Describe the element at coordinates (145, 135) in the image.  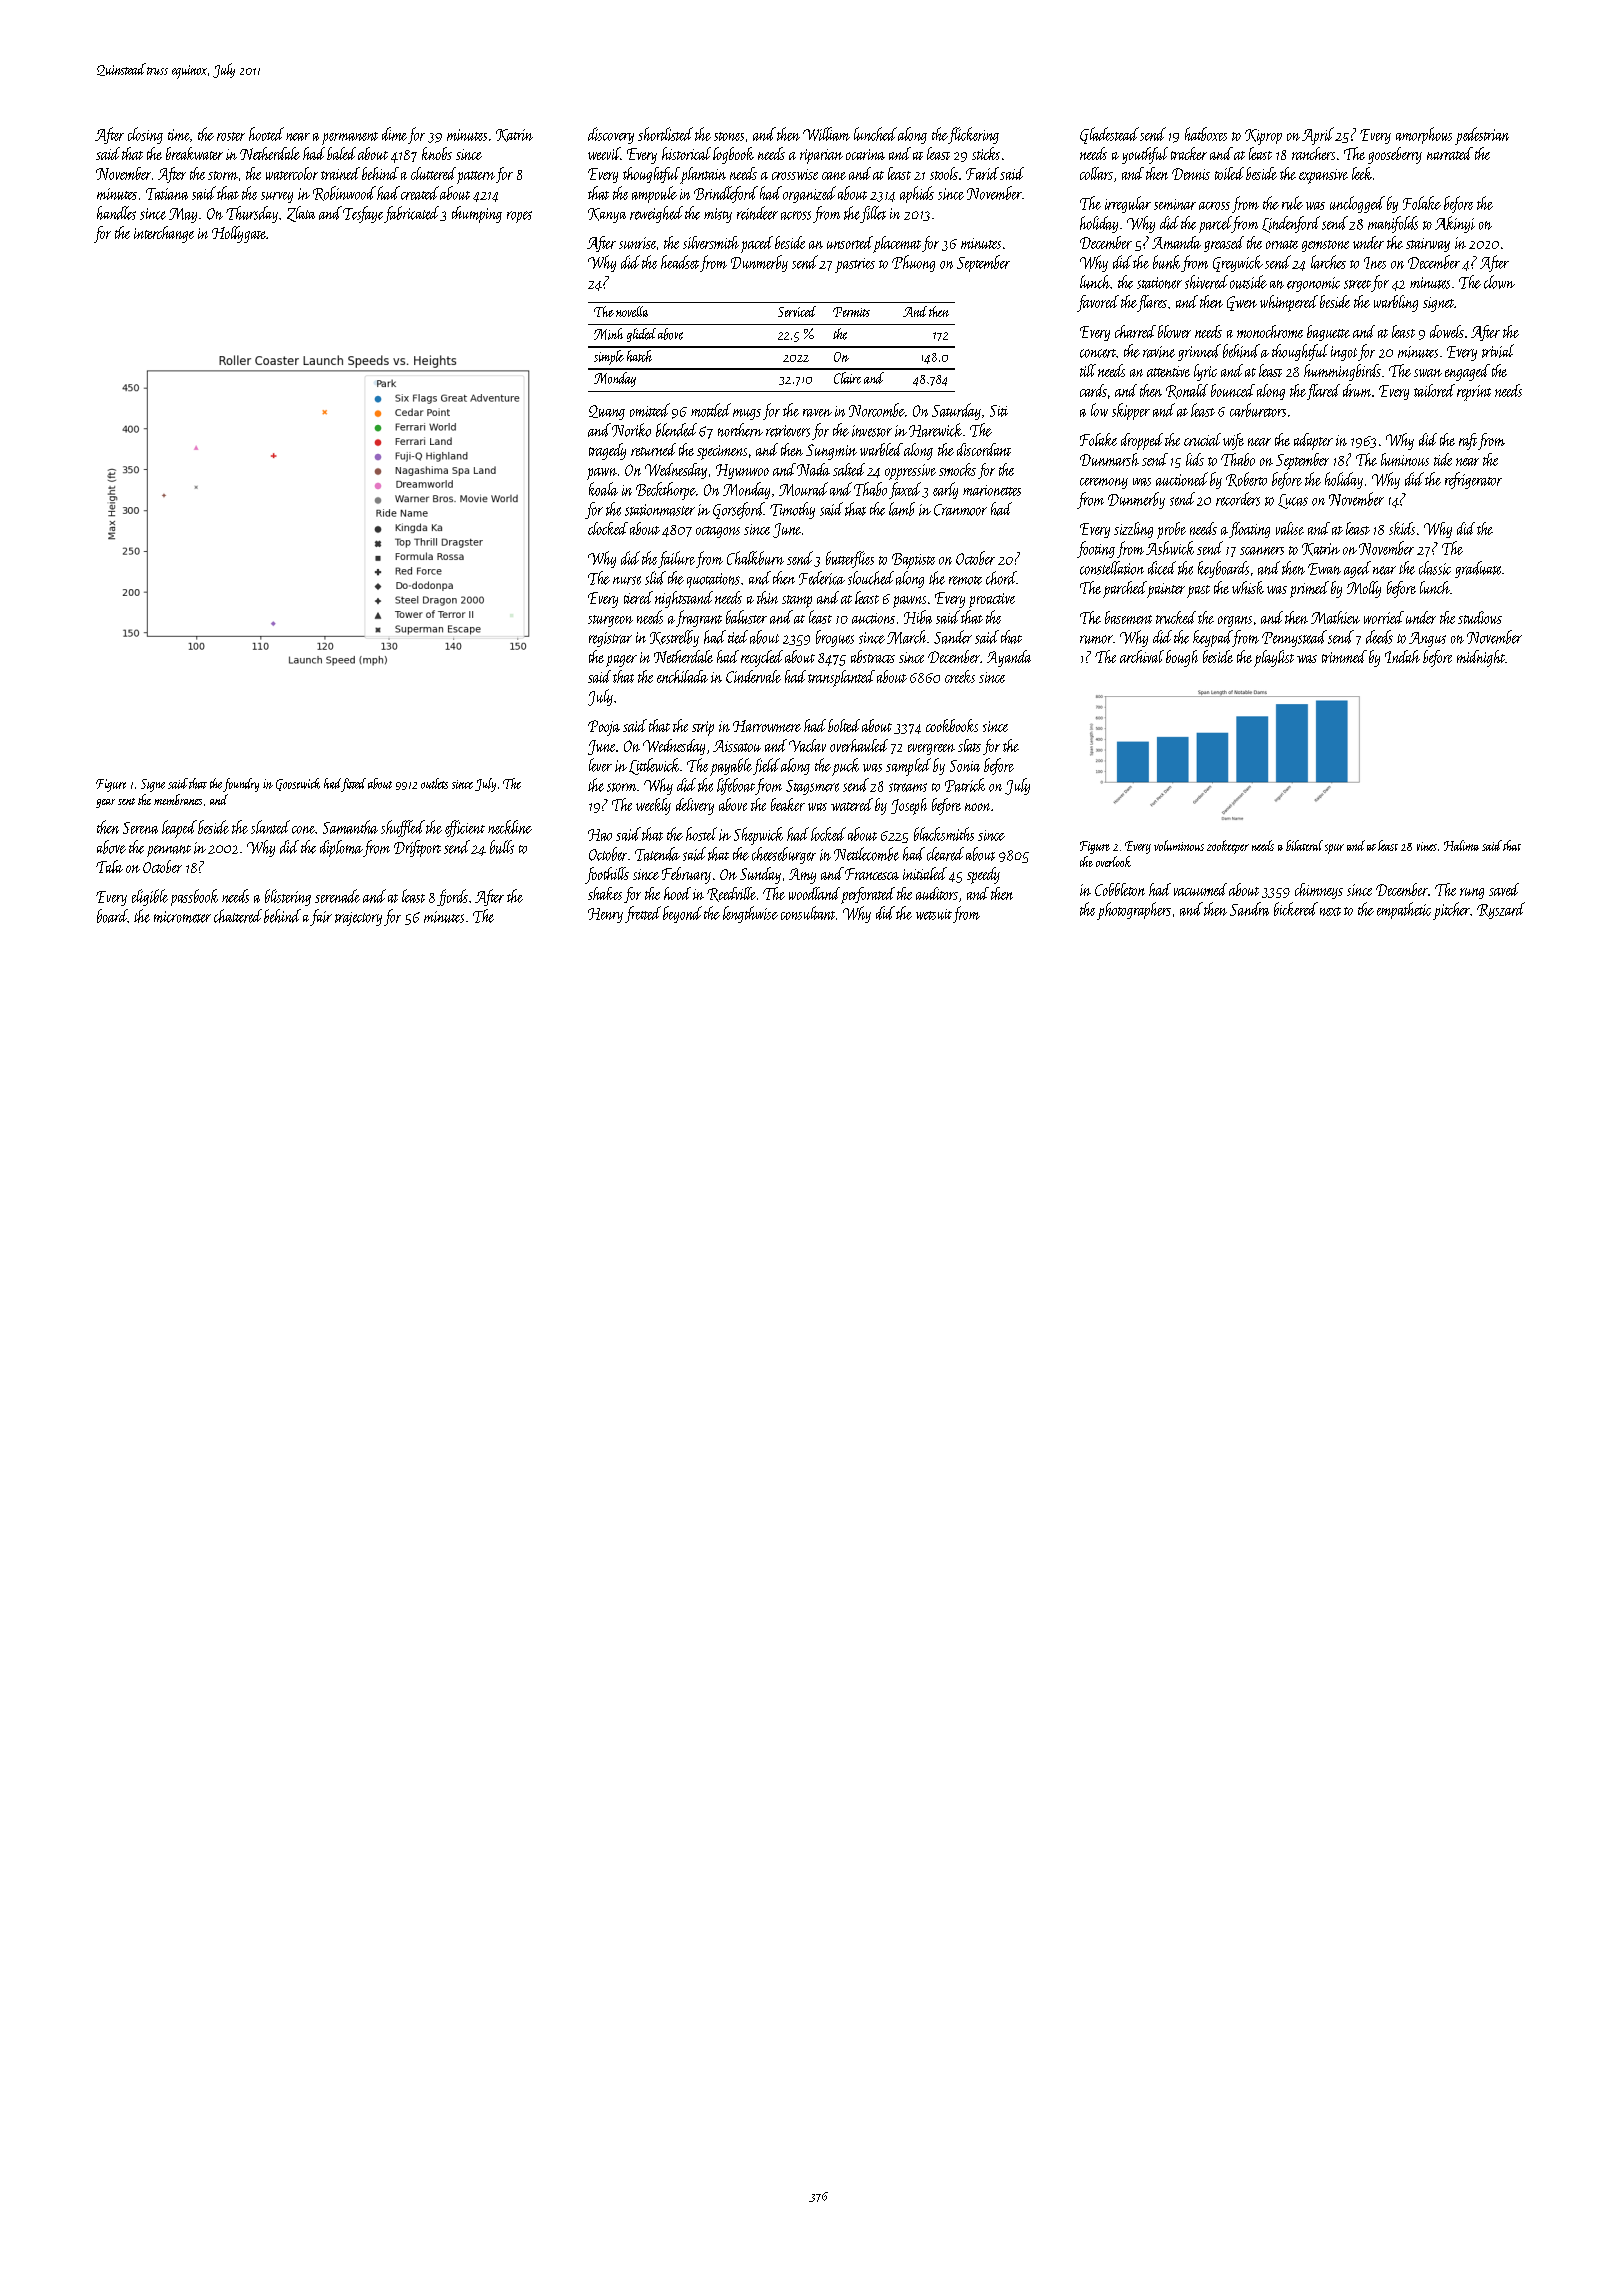
I see `closing` at that location.
